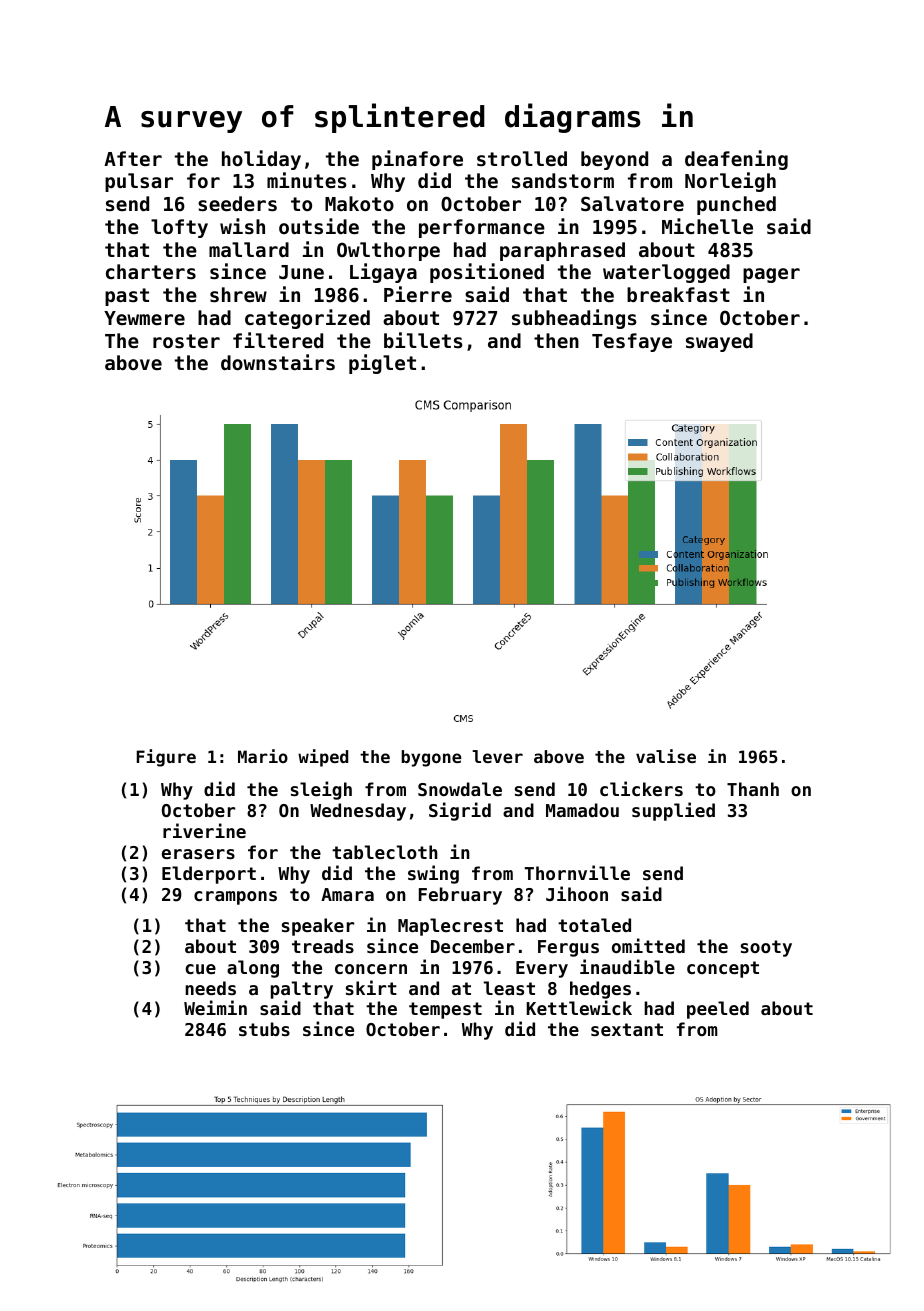 Image resolution: width=924 pixels, height=1311 pixels. What do you see at coordinates (278, 362) in the screenshot?
I see `downstairs` at bounding box center [278, 362].
